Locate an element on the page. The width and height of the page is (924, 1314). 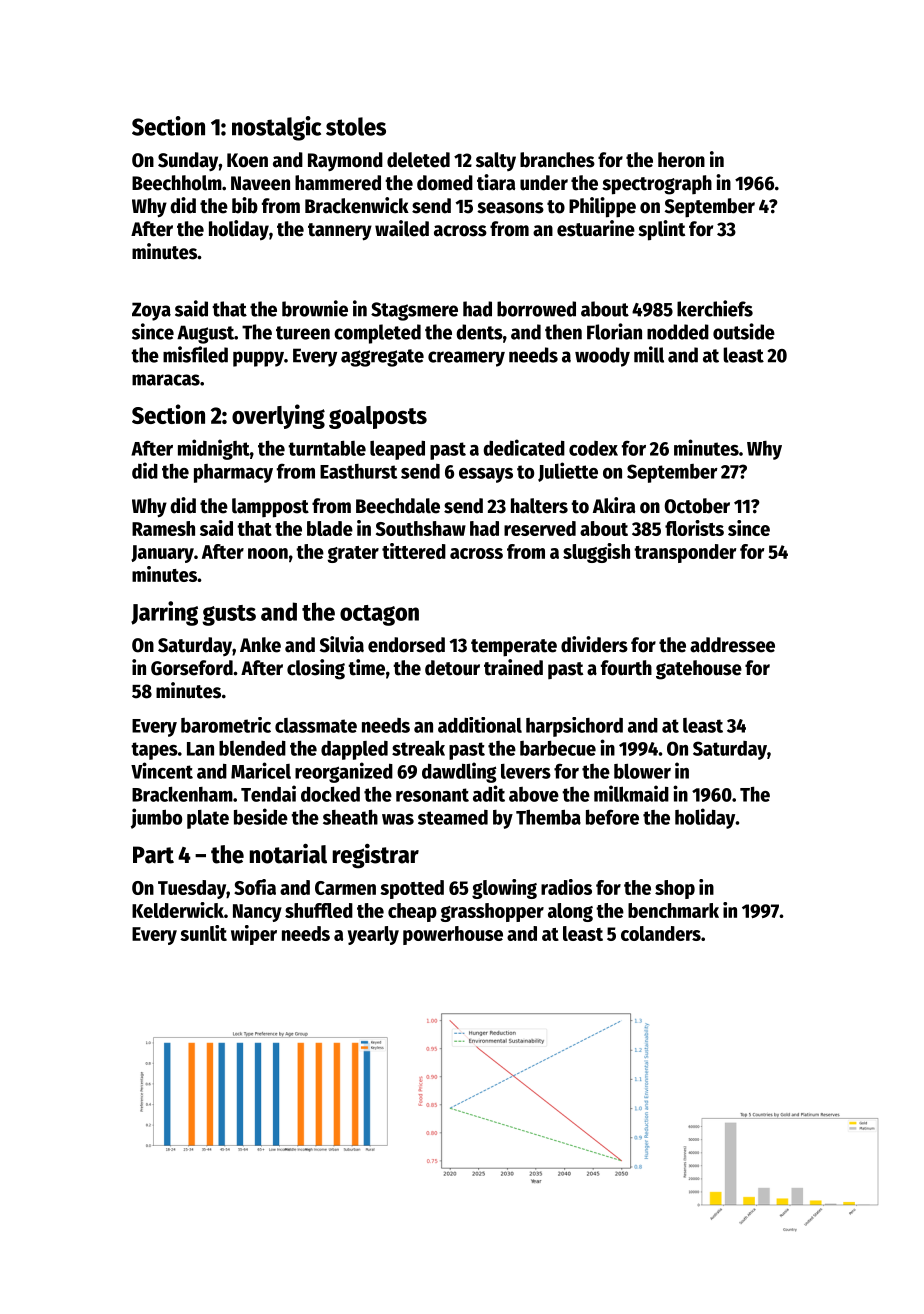
heron is located at coordinates (681, 160).
